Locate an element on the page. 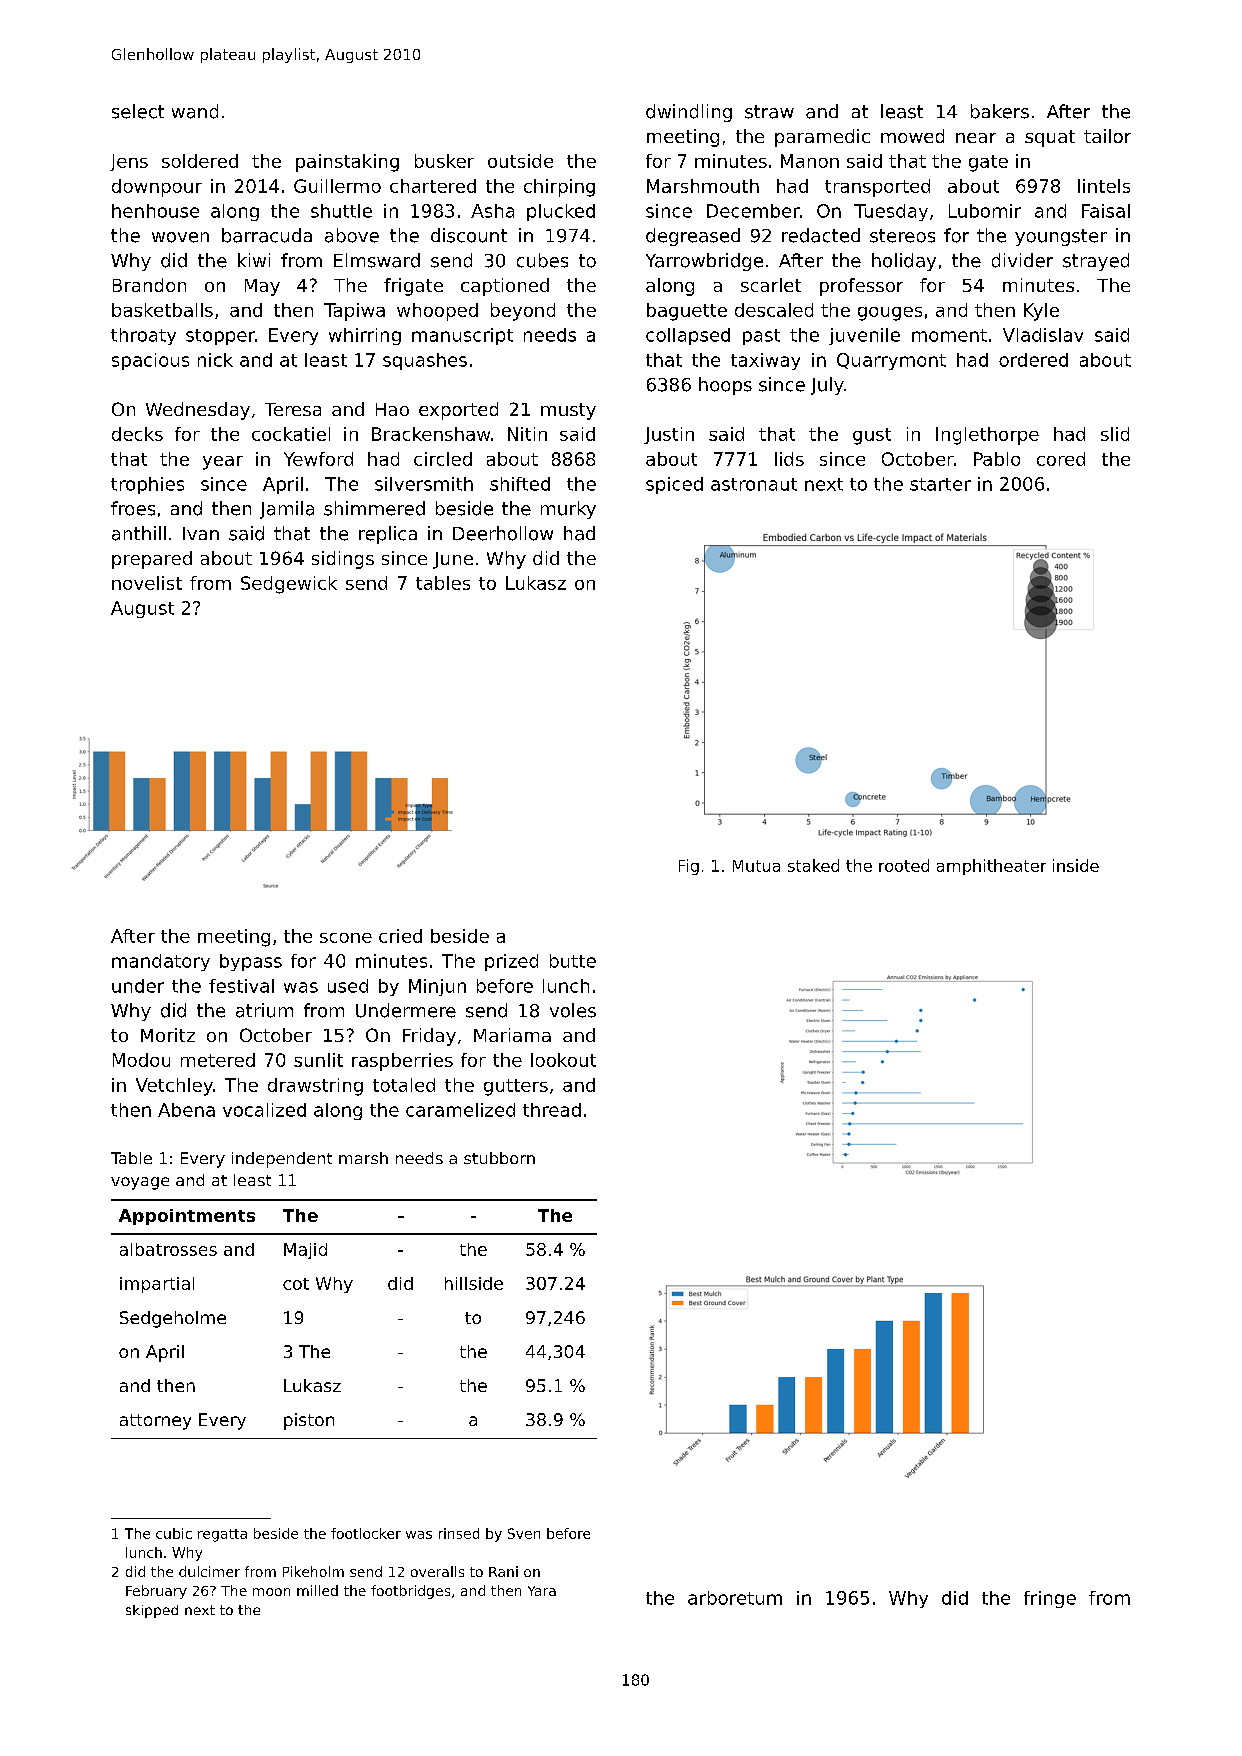 The image size is (1242, 1756). mandatory is located at coordinates (161, 962).
